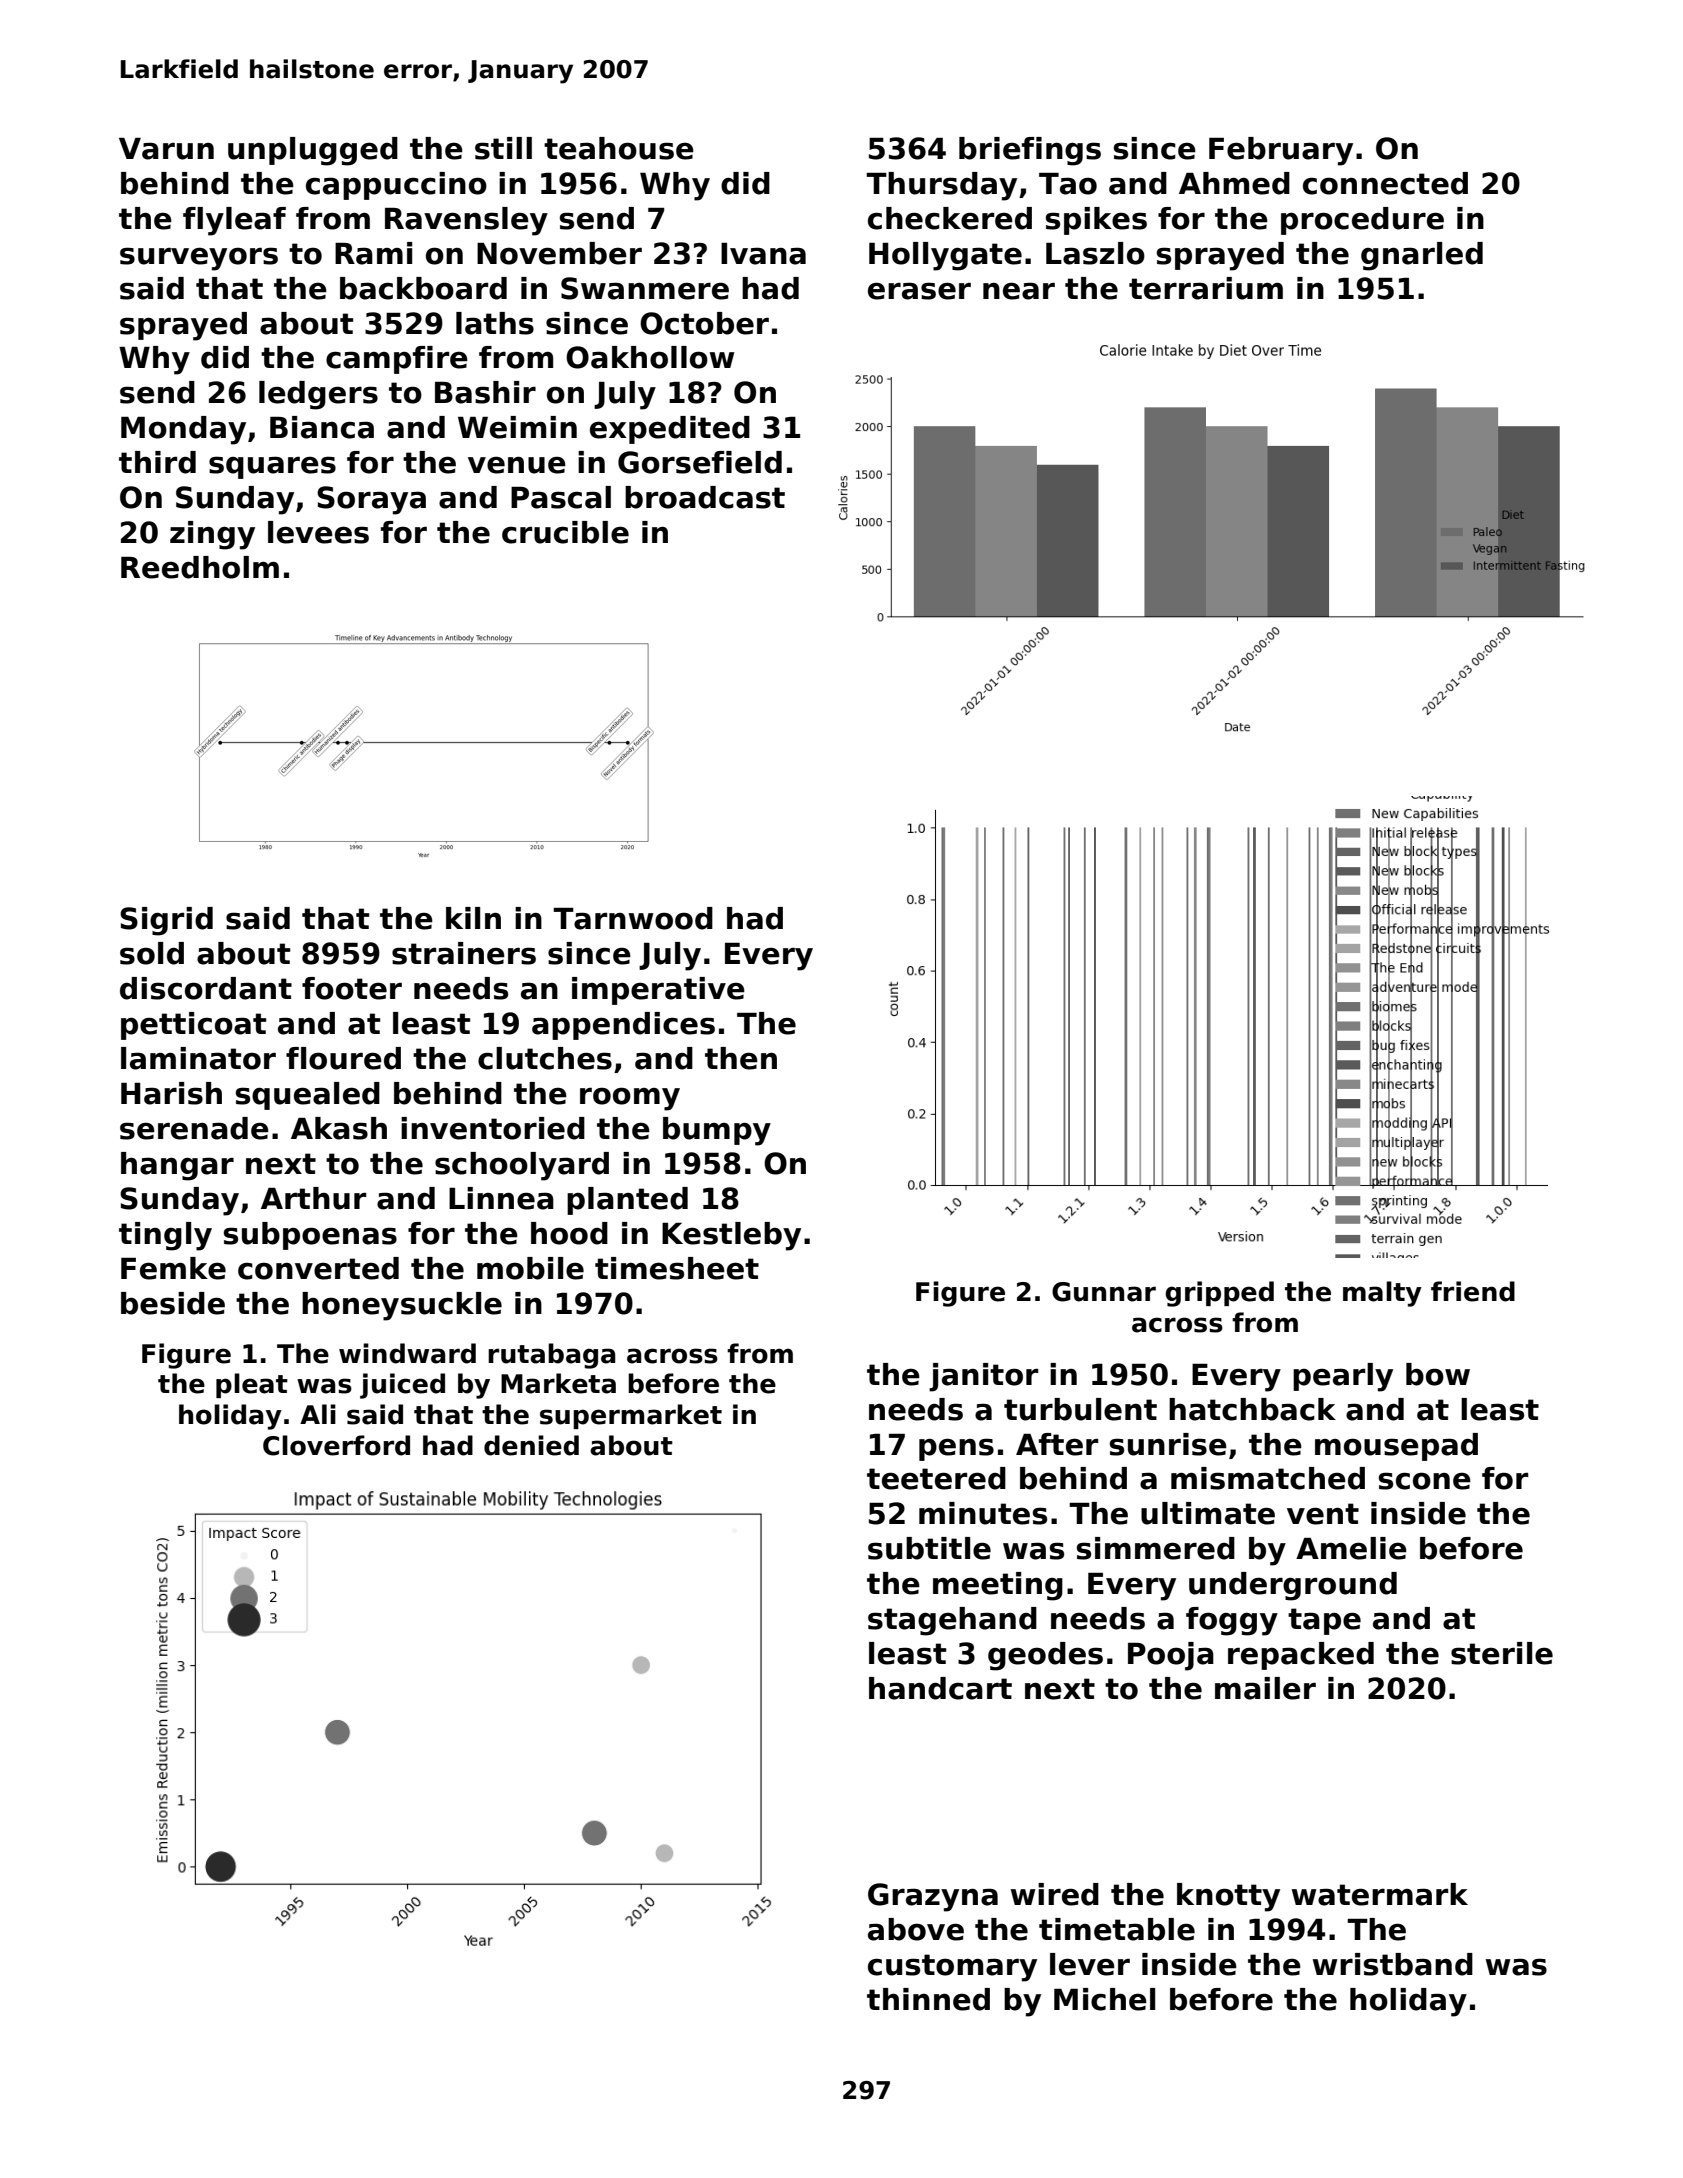  What do you see at coordinates (936, 1478) in the page?
I see `teetered` at bounding box center [936, 1478].
